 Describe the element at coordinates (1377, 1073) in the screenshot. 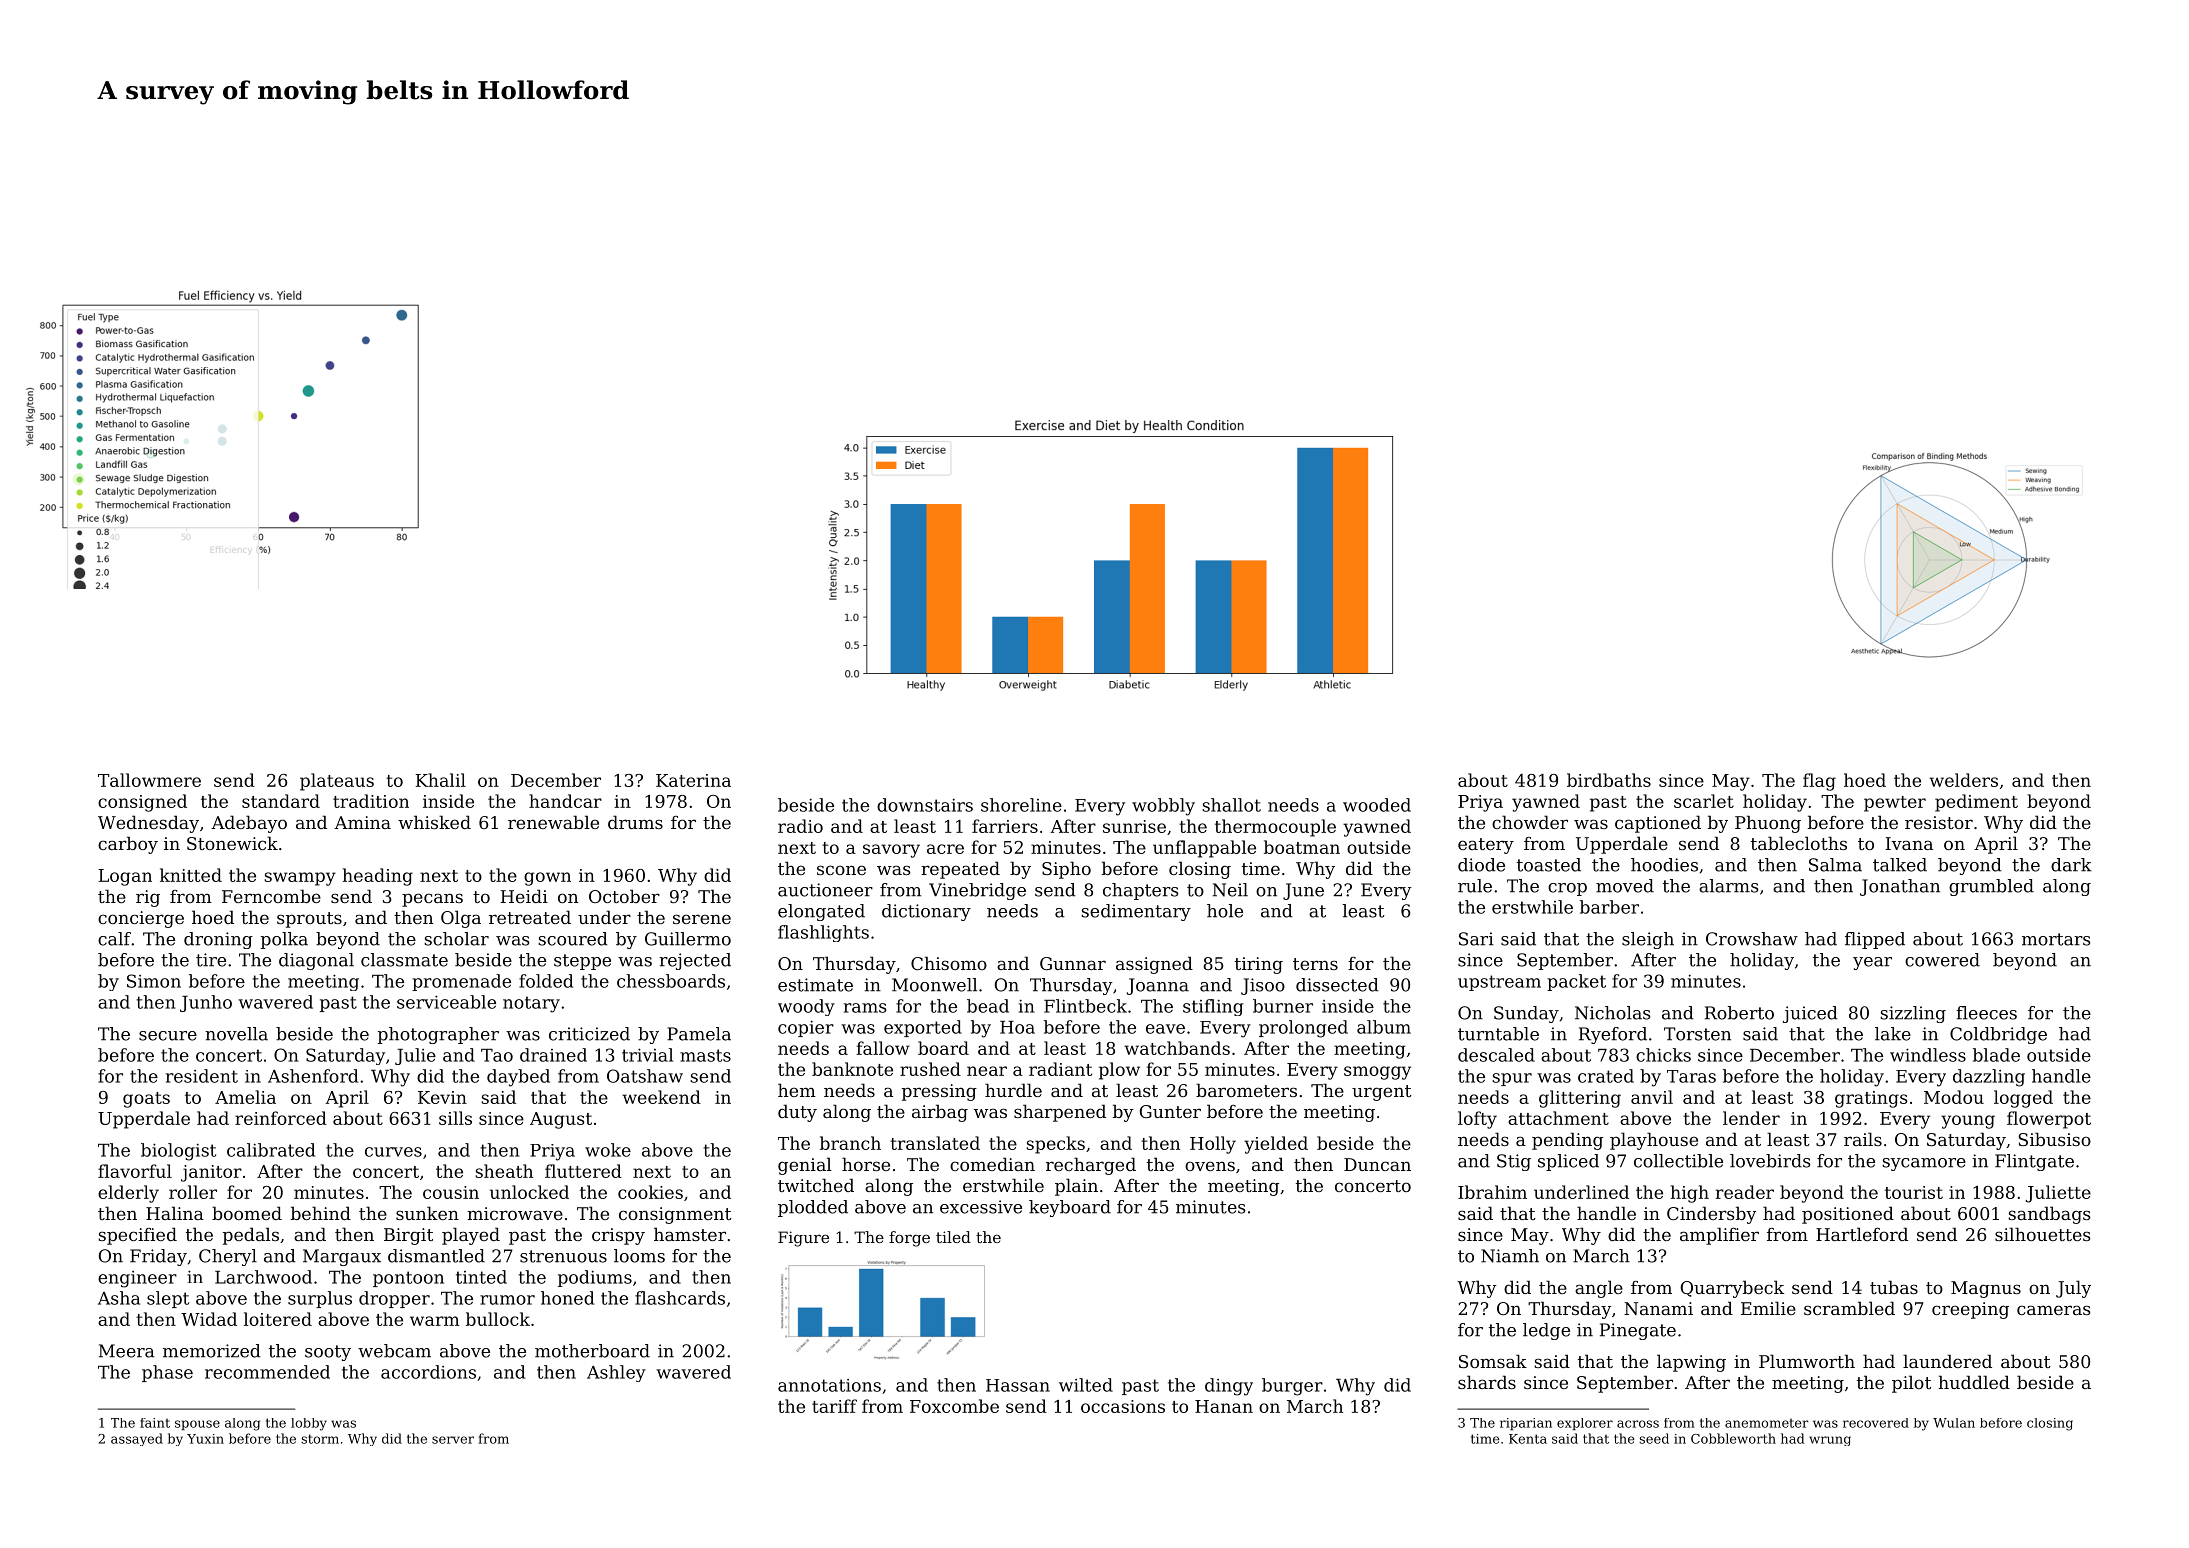

I see `smoggy` at that location.
